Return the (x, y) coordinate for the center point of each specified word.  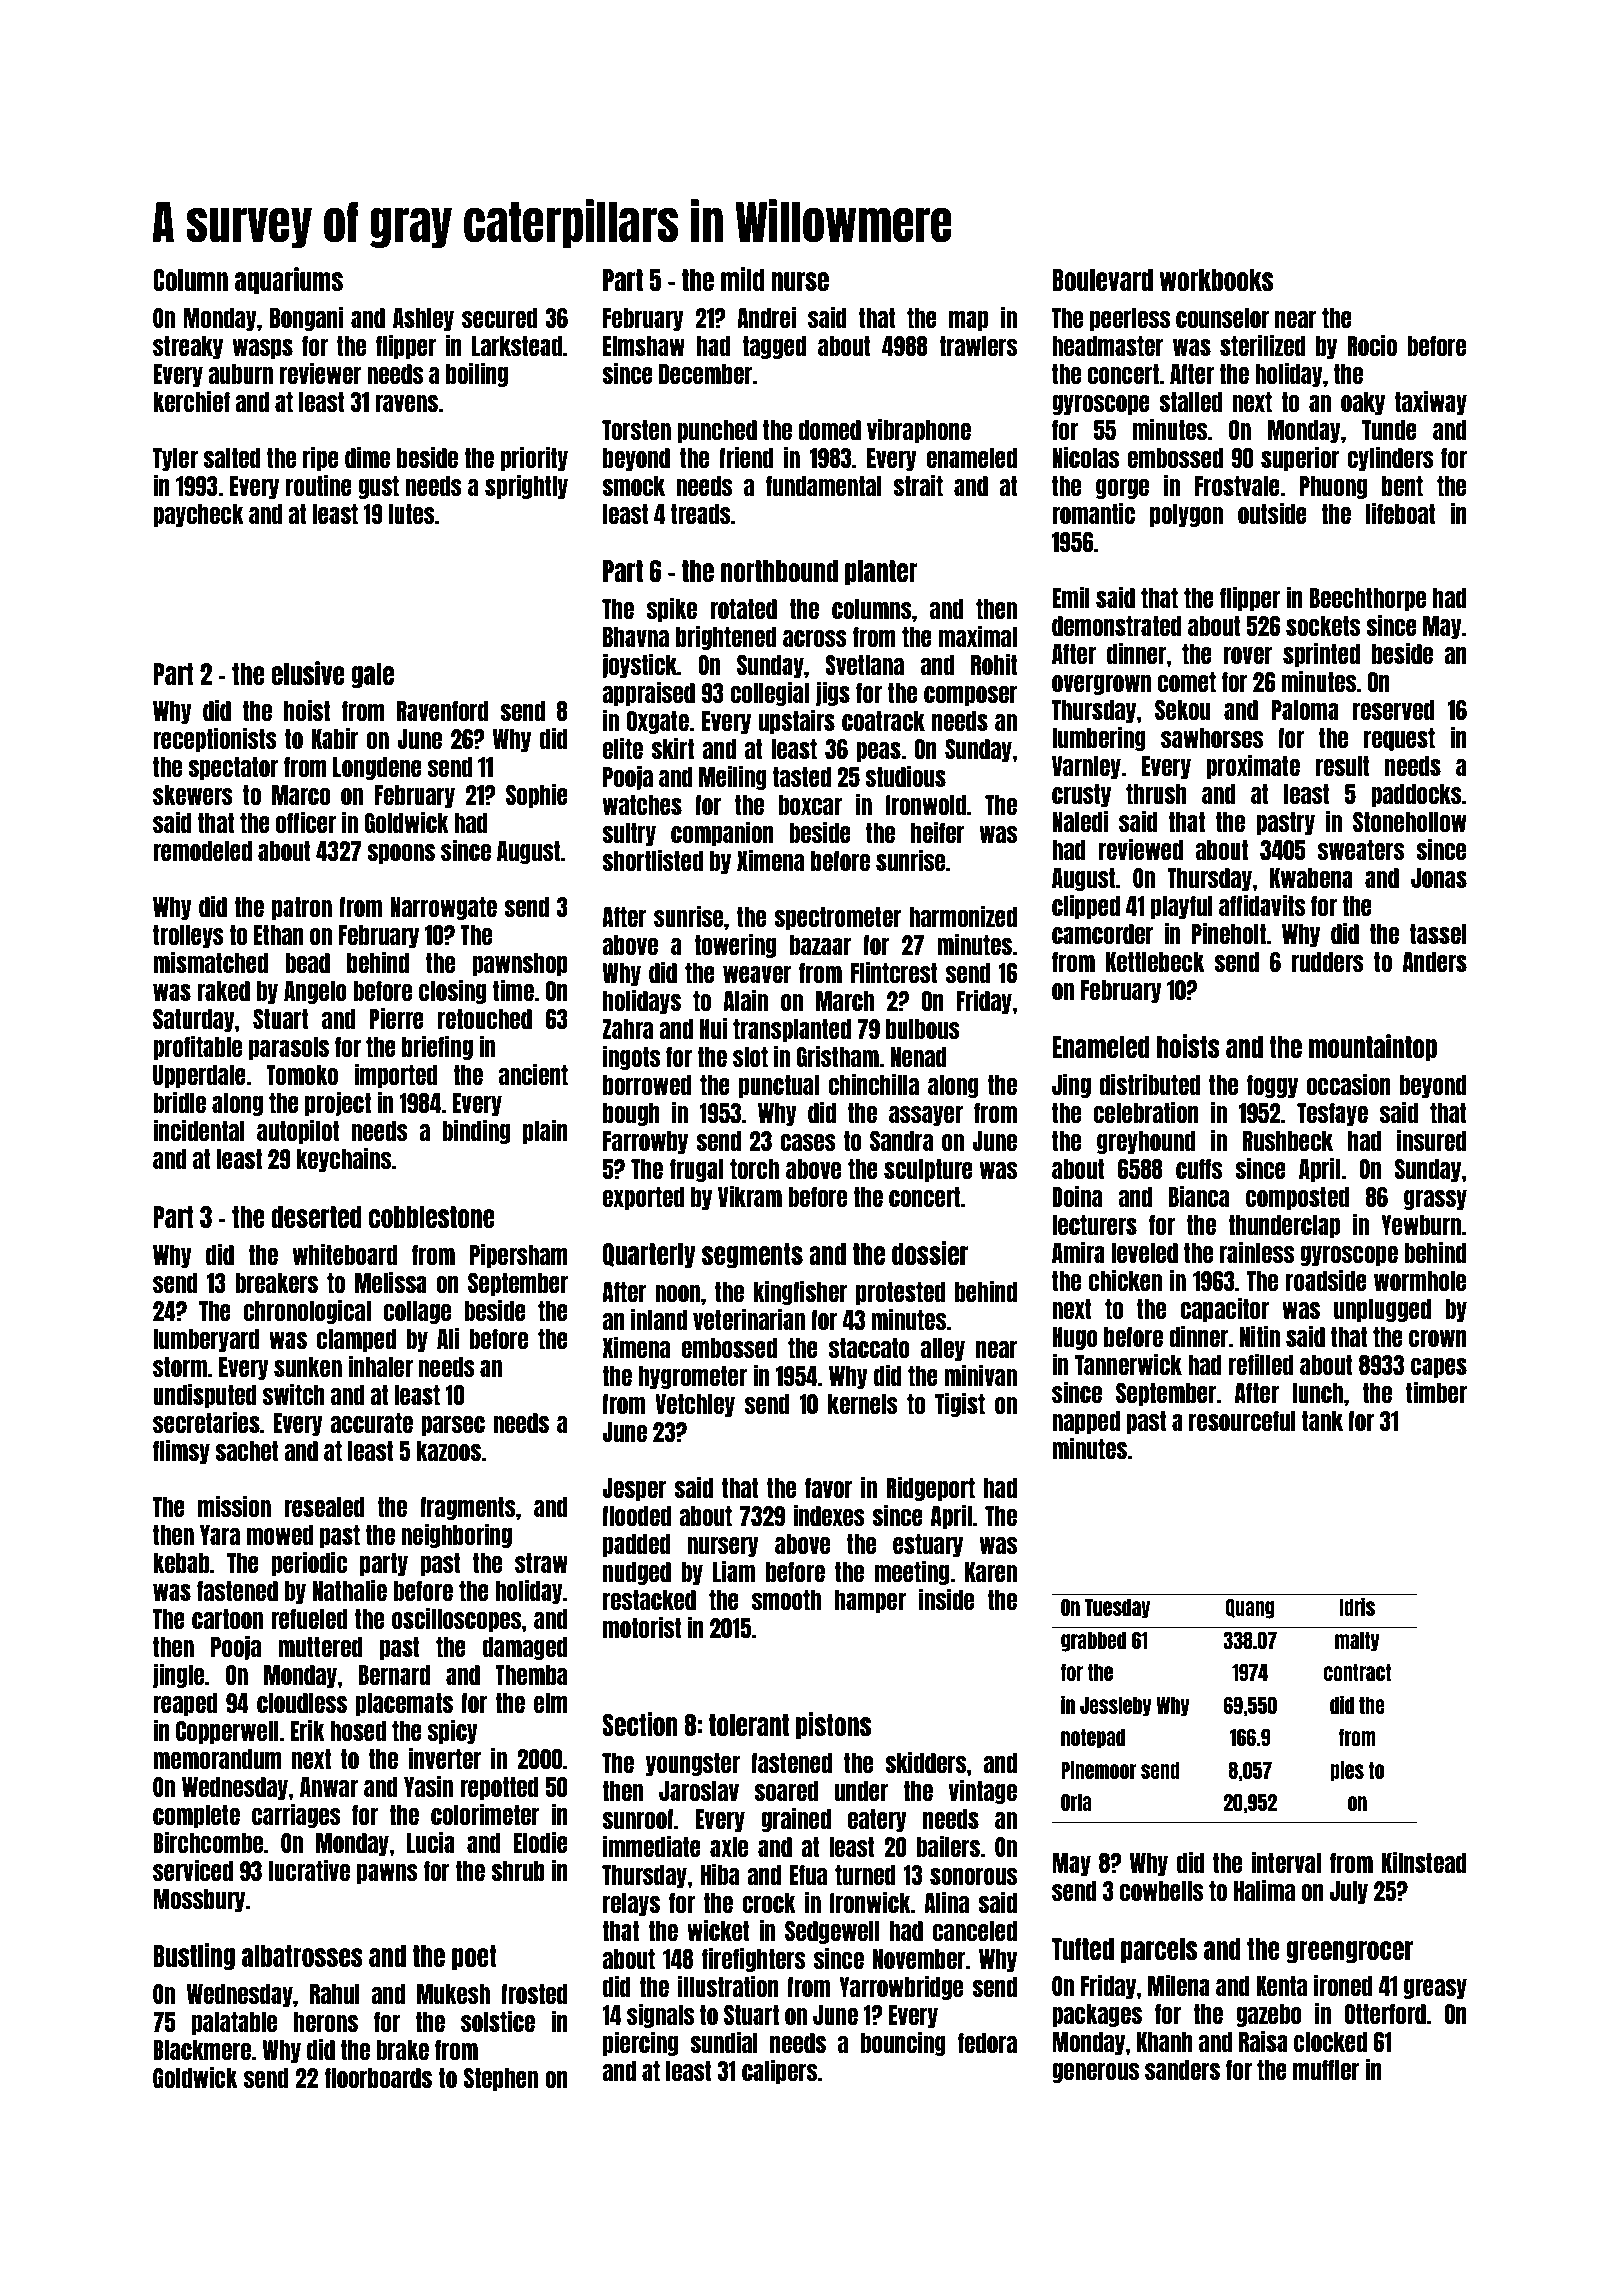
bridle (179, 1102)
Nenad (919, 1057)
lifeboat (1401, 513)
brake (403, 2050)
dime (367, 457)
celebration (1146, 1112)
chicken (1125, 1280)
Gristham (837, 1056)
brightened (726, 637)
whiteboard (345, 1254)
